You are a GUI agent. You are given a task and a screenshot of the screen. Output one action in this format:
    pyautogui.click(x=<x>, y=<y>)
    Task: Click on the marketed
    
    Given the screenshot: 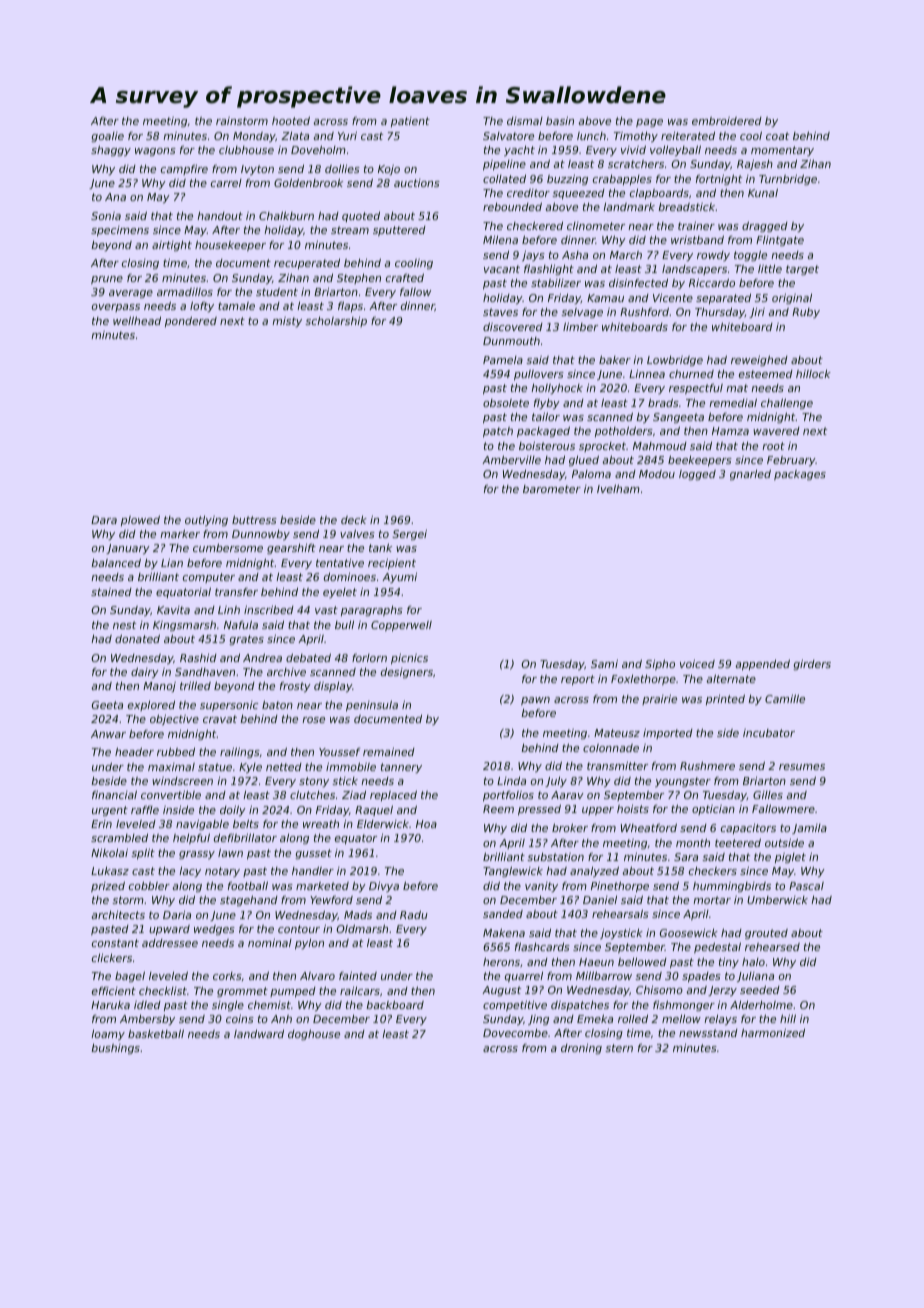 What is the action you would take?
    pyautogui.click(x=322, y=886)
